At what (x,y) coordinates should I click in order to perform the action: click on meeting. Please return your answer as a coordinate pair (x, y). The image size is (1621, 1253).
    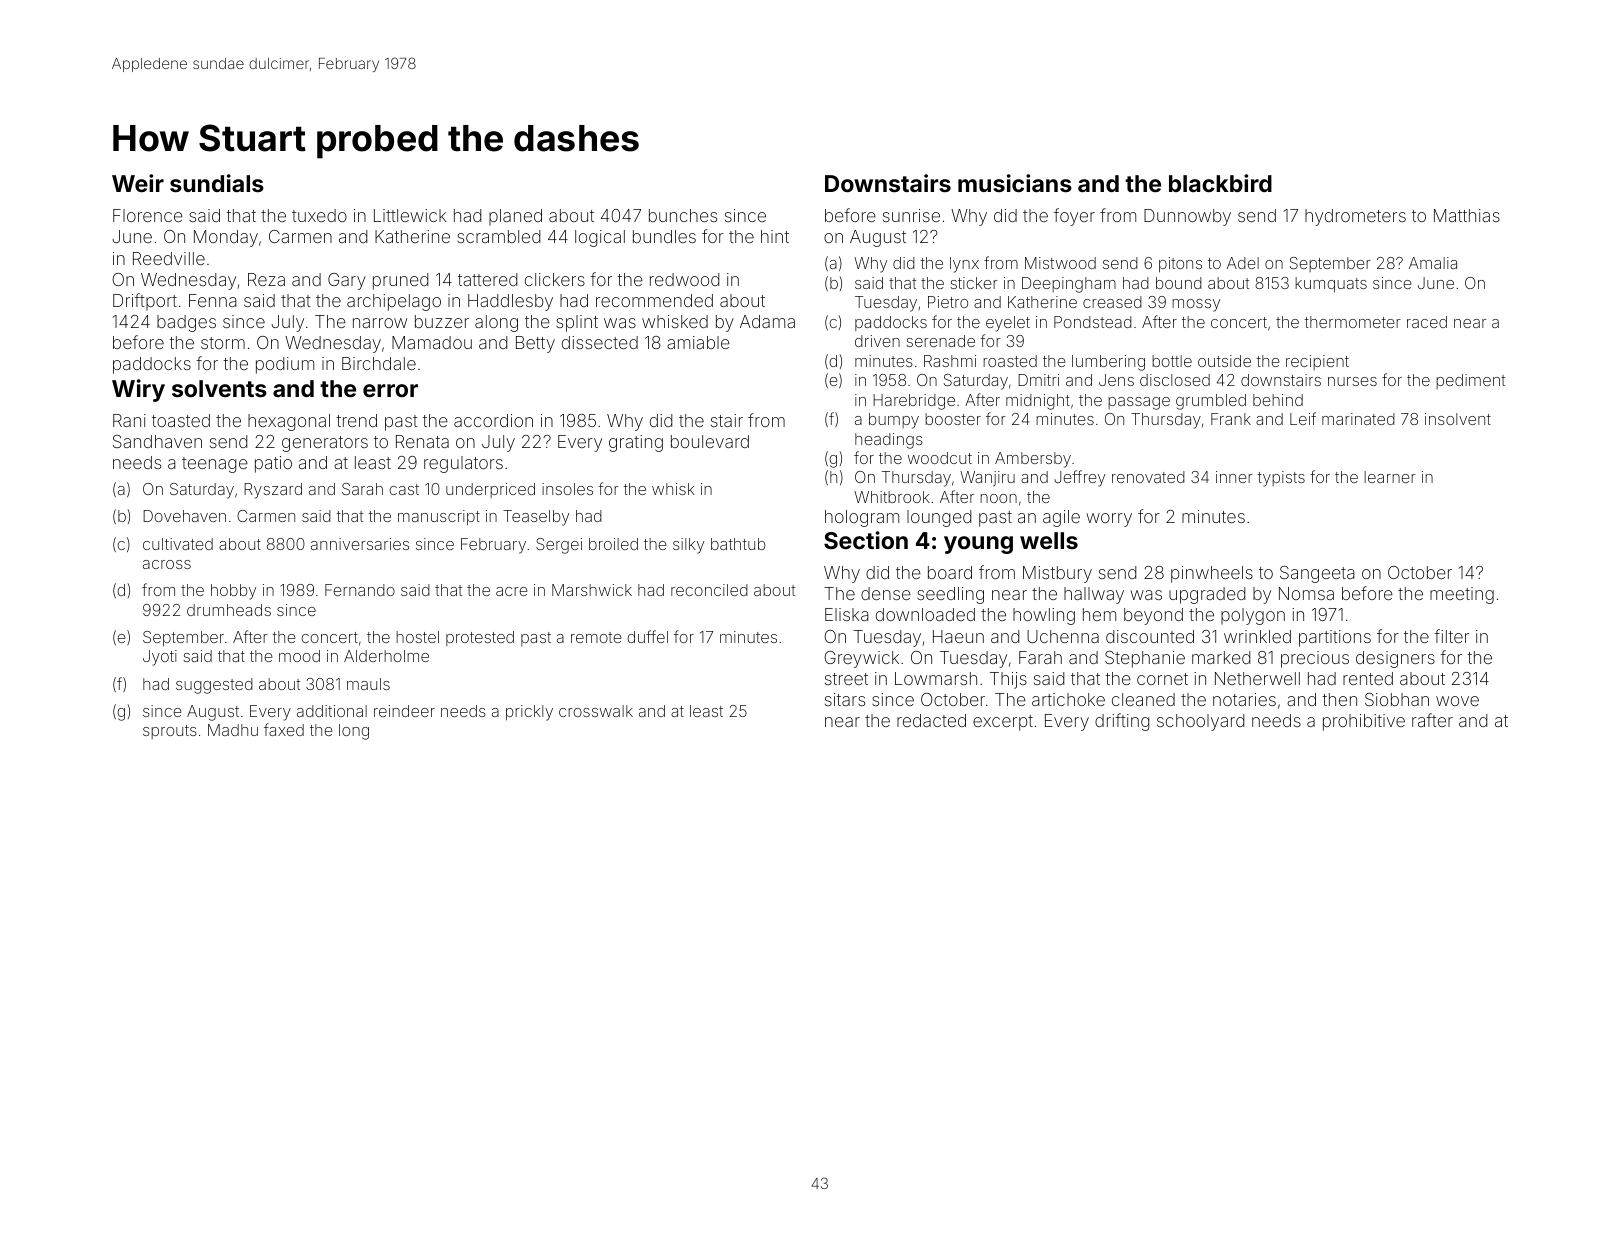
    Looking at the image, I should click on (1462, 595).
